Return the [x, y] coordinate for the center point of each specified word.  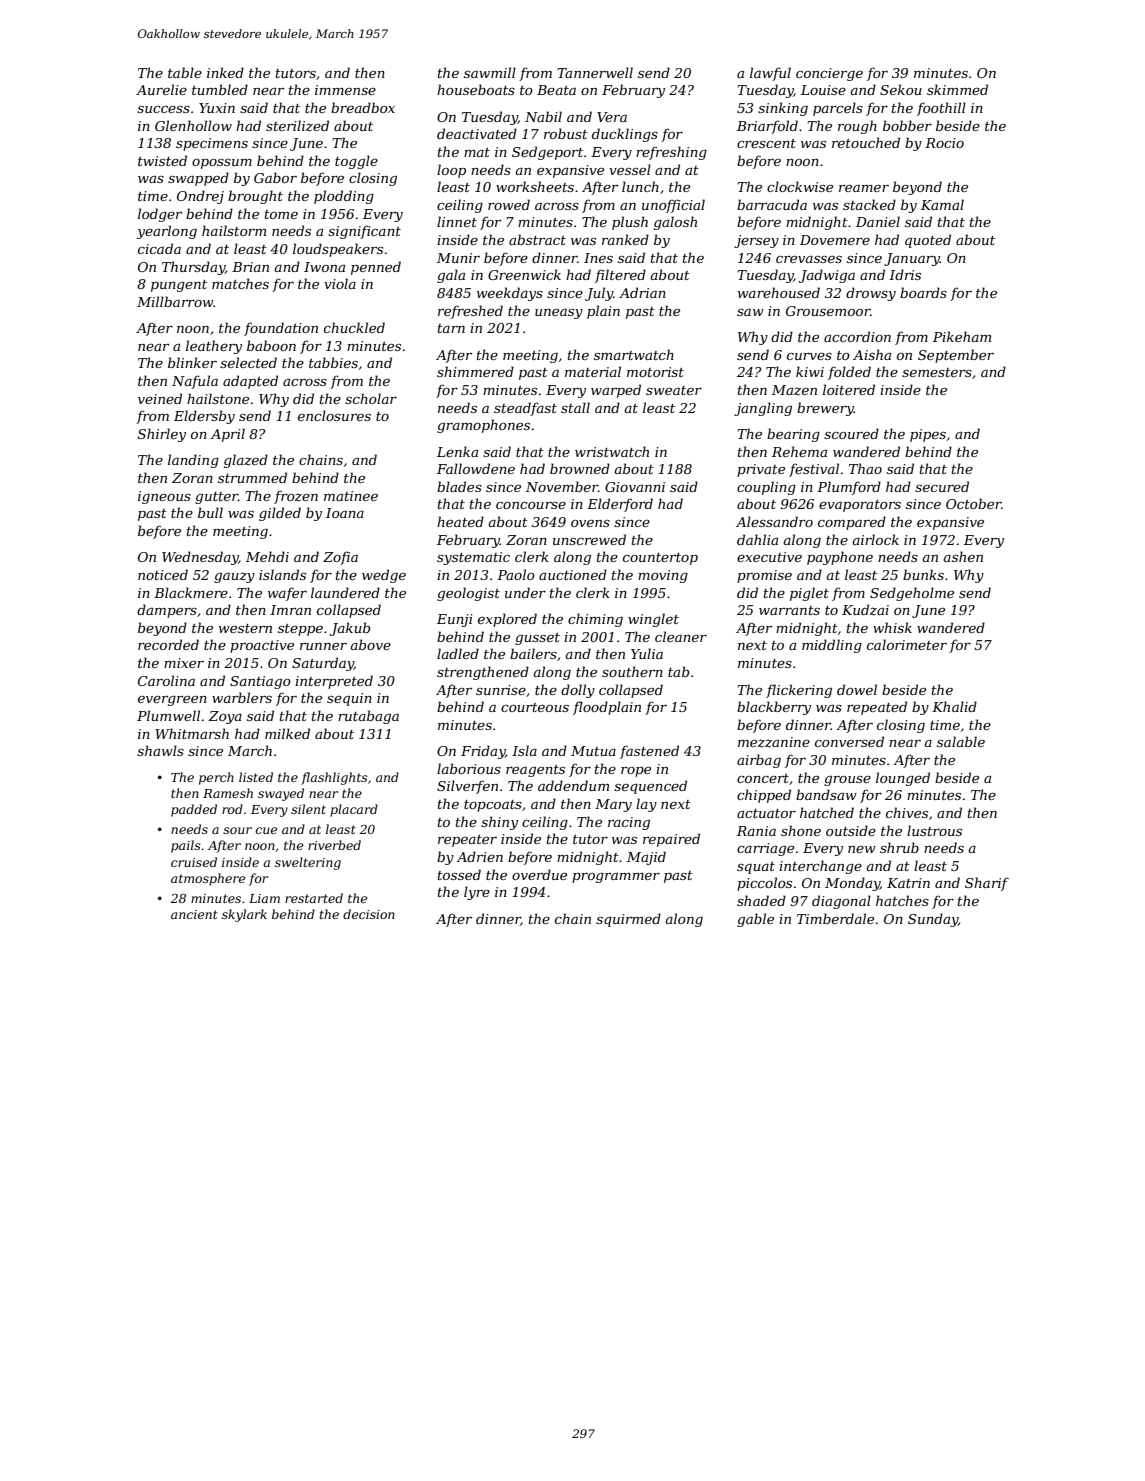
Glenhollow [193, 125]
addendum [573, 785]
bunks [923, 574]
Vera [612, 117]
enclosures [334, 415]
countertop [660, 559]
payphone [840, 558]
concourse [531, 505]
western [245, 628]
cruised [194, 862]
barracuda [772, 204]
